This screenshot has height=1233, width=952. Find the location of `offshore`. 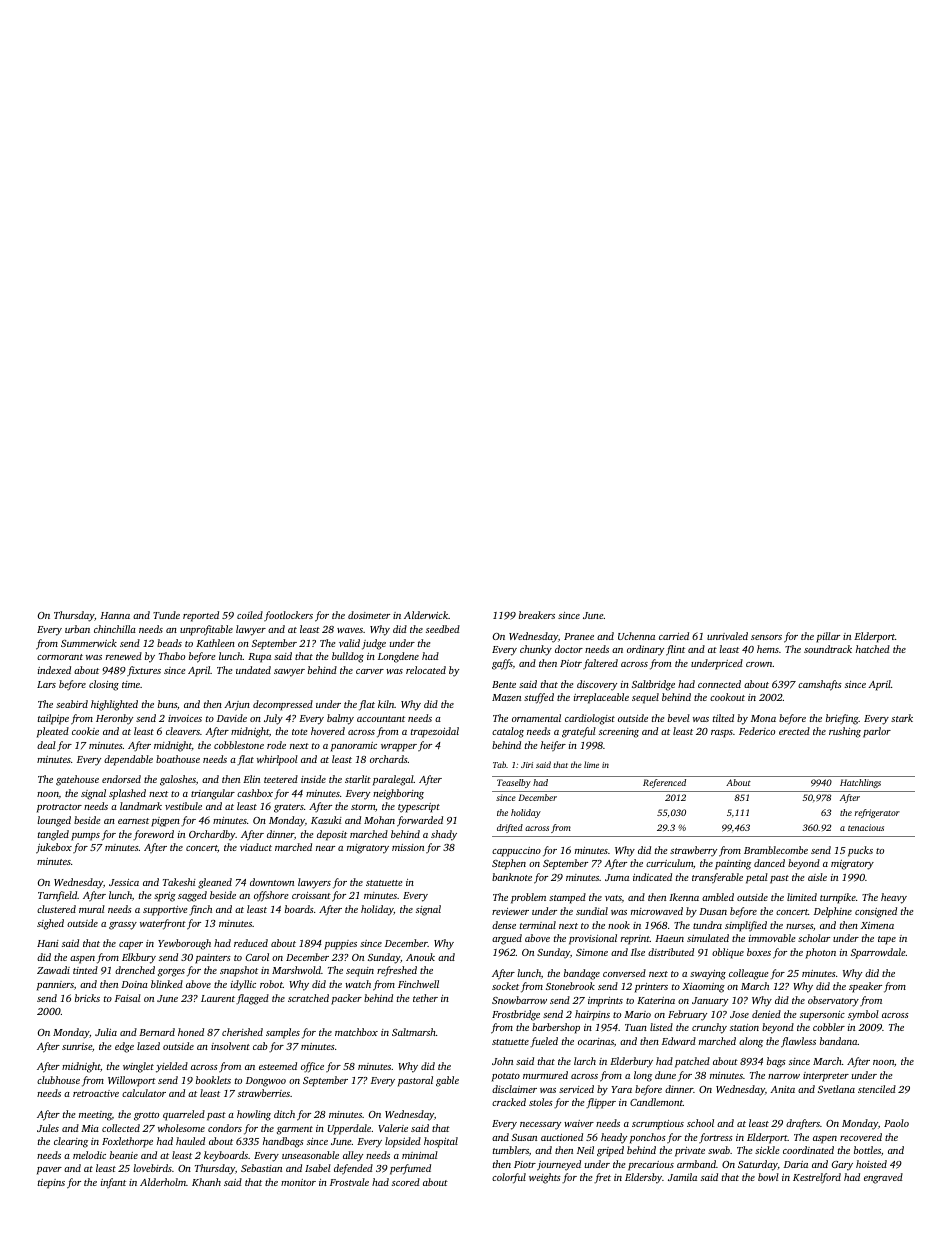

offshore is located at coordinates (271, 896).
